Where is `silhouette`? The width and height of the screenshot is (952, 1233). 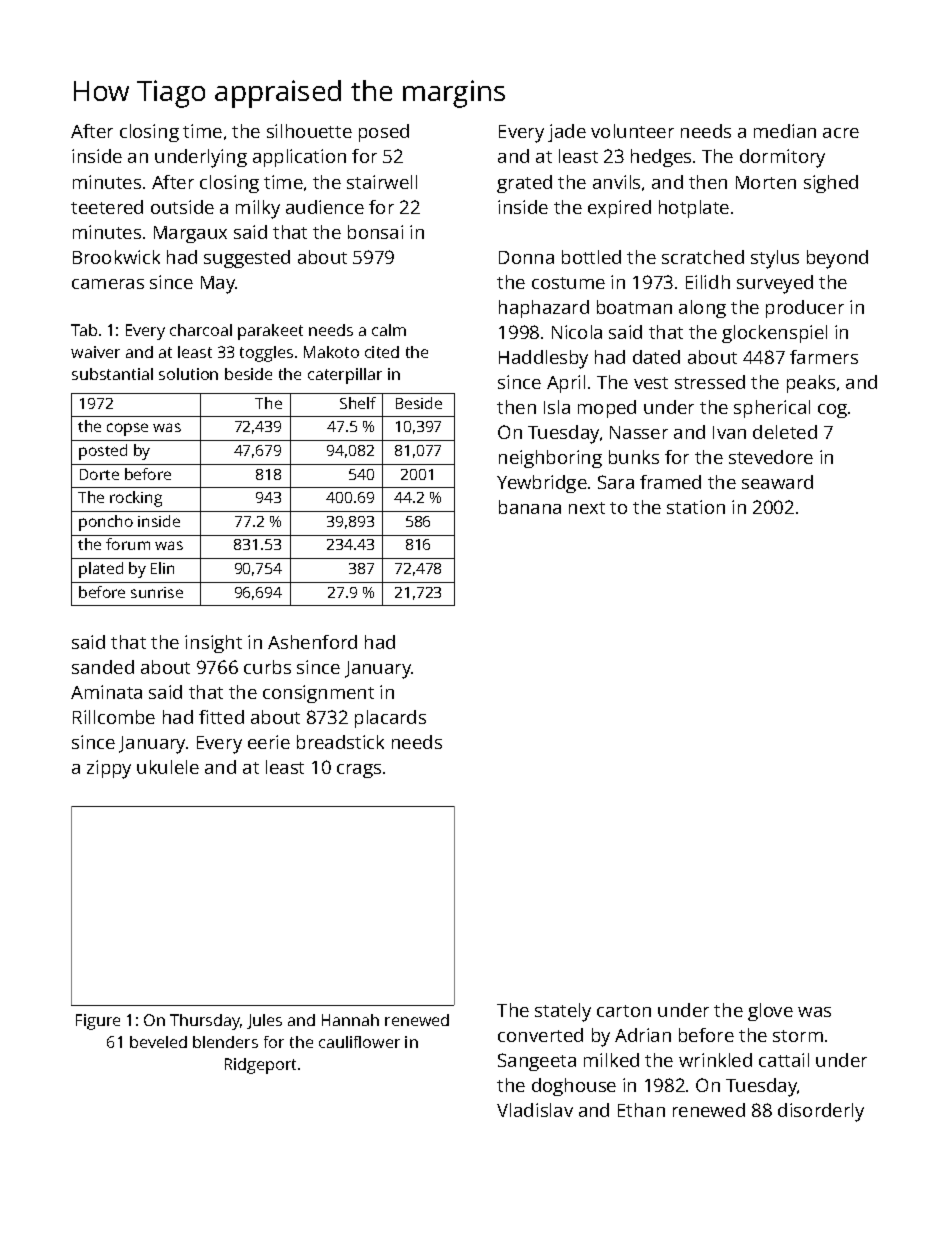 silhouette is located at coordinates (309, 131).
